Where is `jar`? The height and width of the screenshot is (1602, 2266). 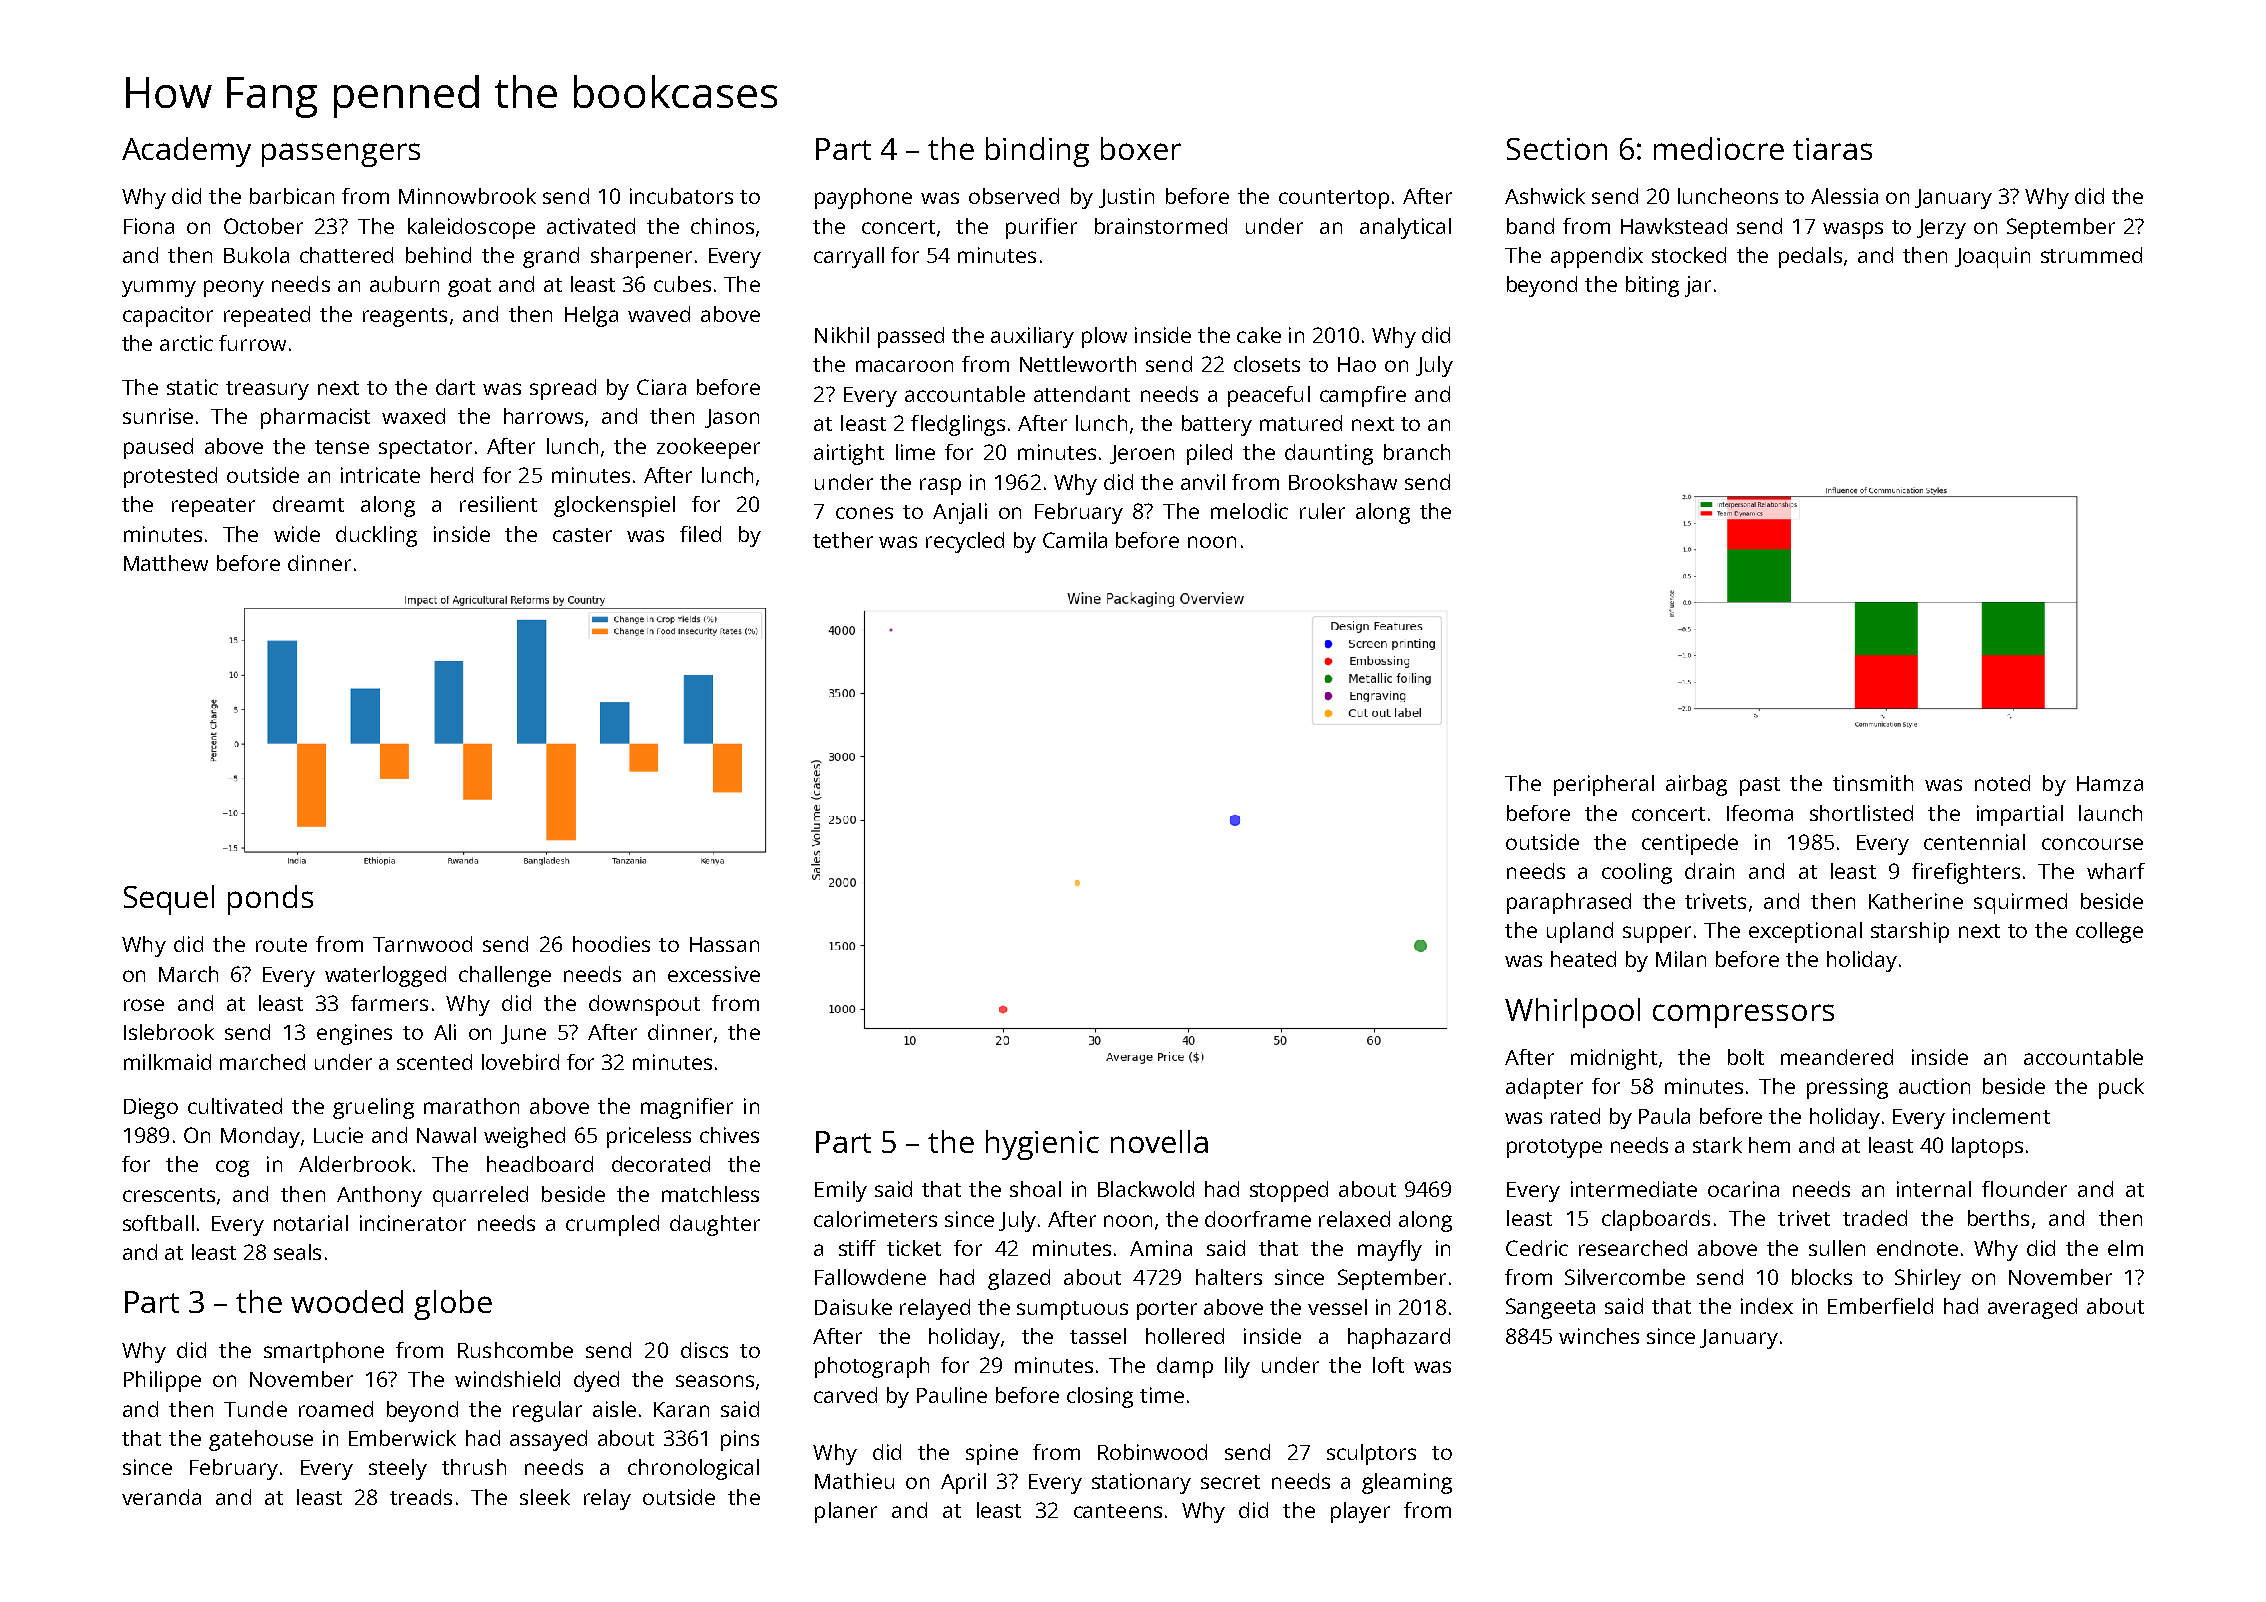
jar is located at coordinates (1698, 286).
